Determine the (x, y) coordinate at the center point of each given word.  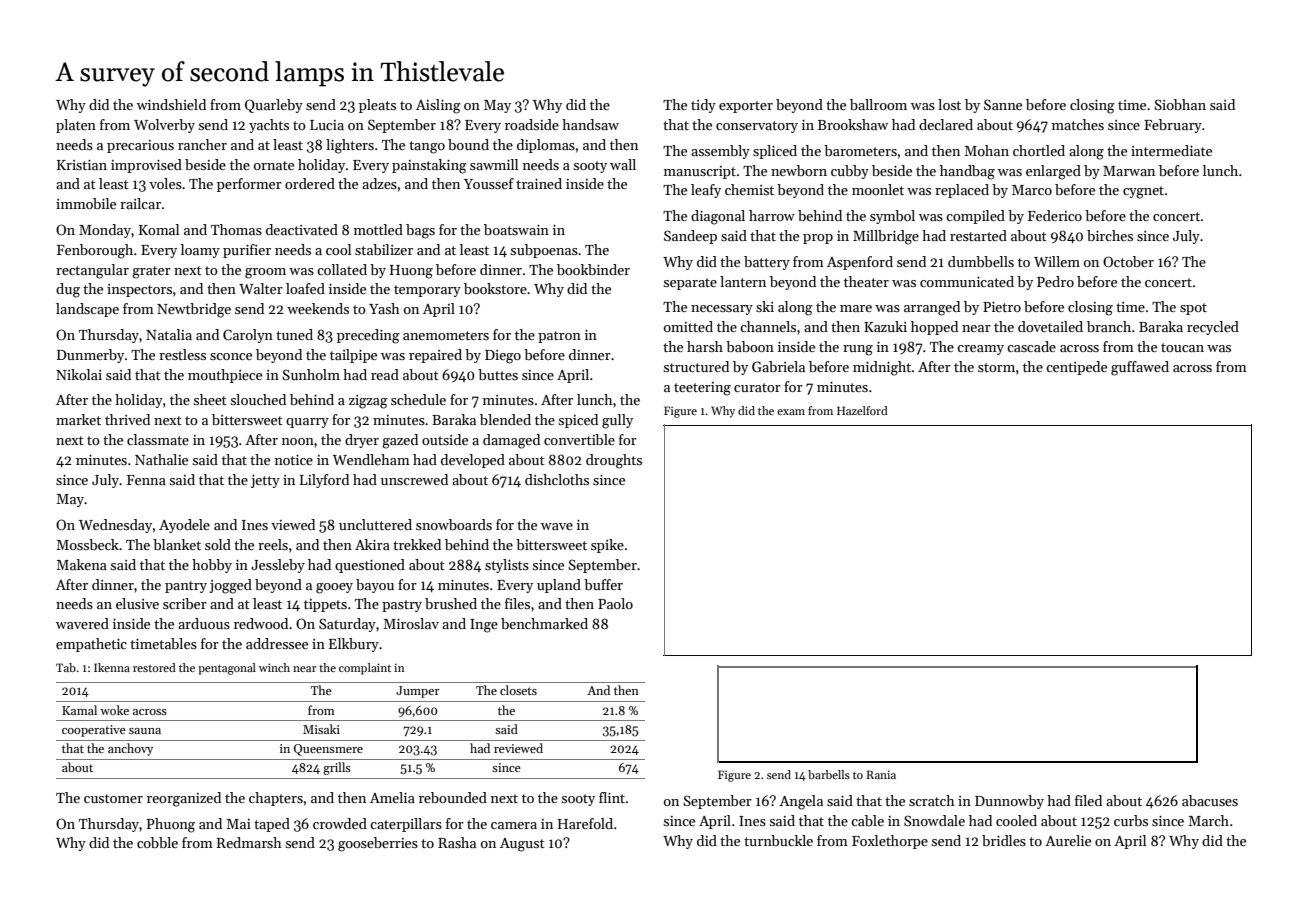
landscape (87, 310)
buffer (603, 584)
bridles (1004, 840)
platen (76, 126)
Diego (503, 357)
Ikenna (112, 667)
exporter (746, 107)
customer (113, 798)
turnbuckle (778, 840)
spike (607, 546)
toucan (1182, 347)
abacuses (1210, 800)
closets (518, 690)
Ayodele (184, 526)
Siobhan (1180, 104)
